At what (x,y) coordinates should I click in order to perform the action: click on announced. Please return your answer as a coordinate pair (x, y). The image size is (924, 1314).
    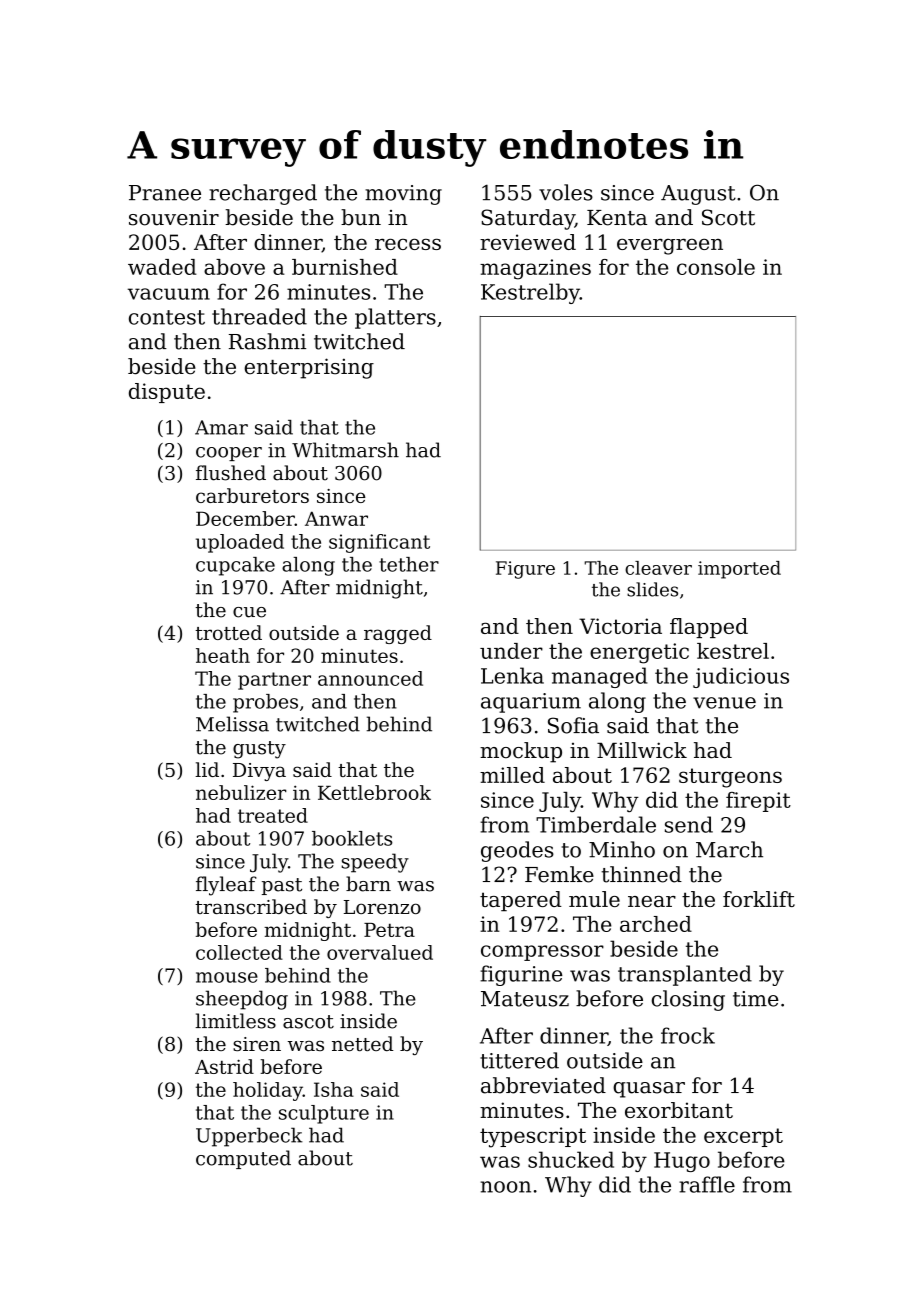
    Looking at the image, I should click on (370, 678).
